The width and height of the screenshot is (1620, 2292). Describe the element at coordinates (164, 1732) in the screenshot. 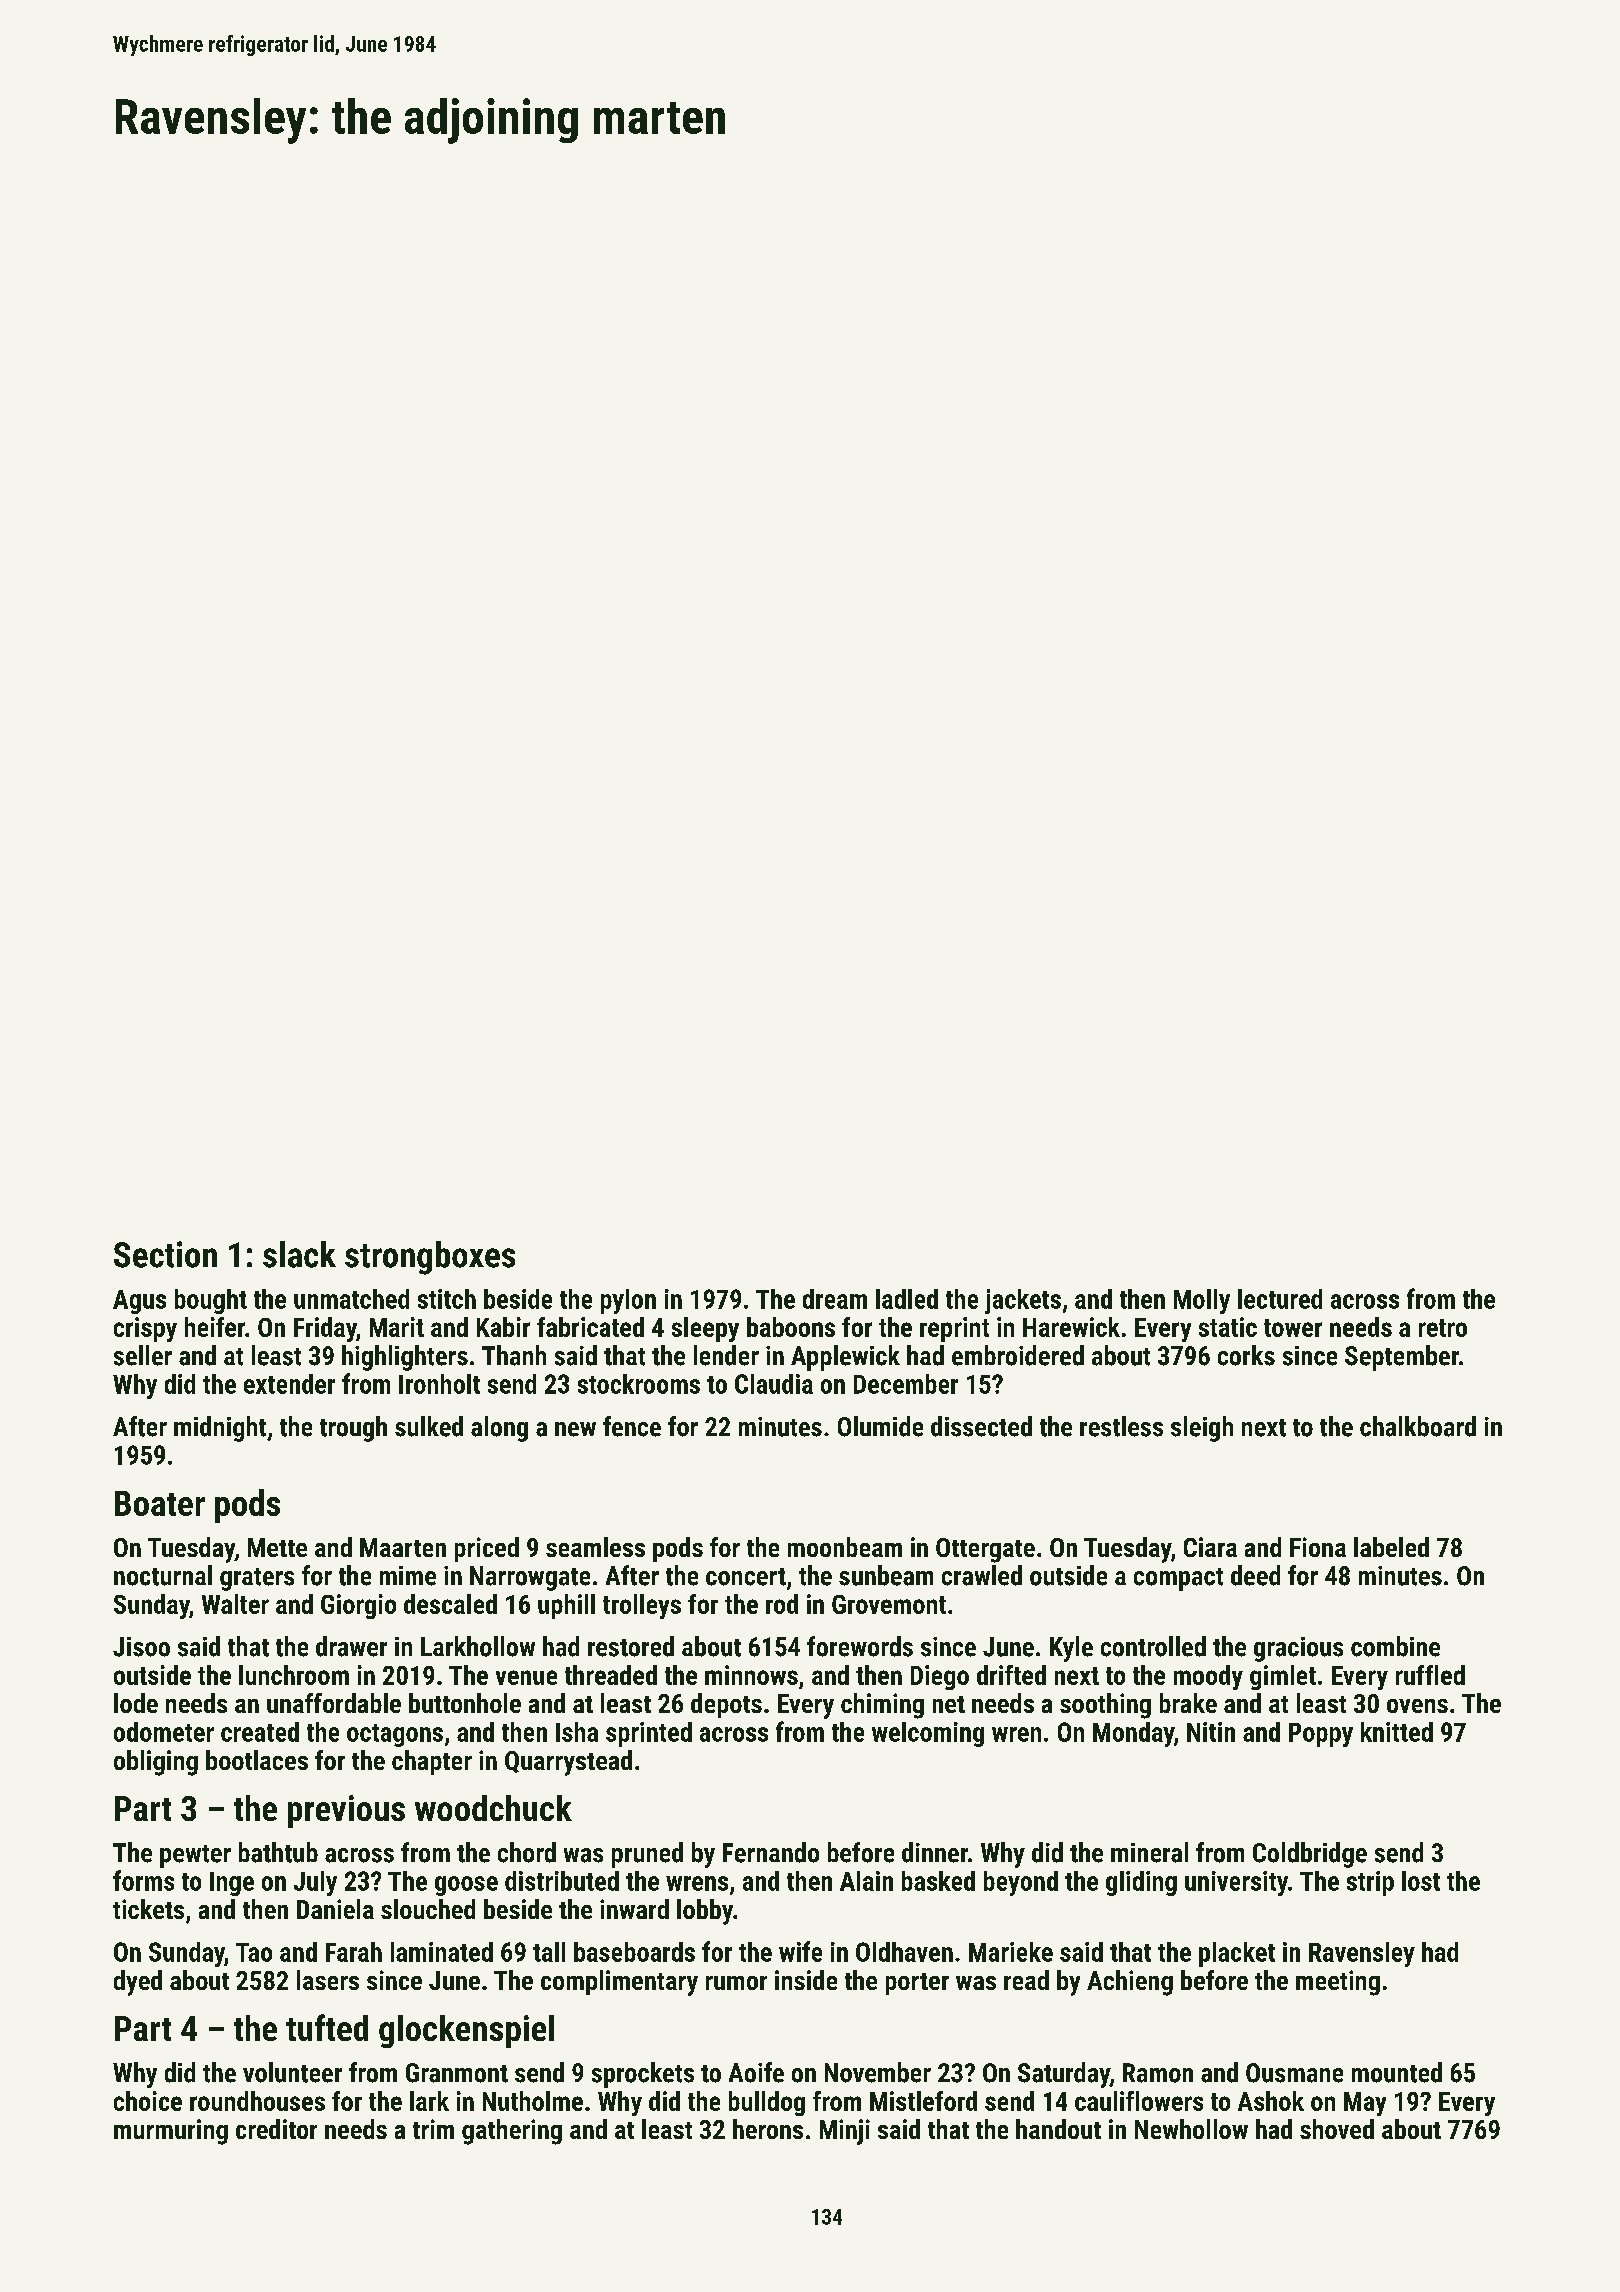

I see `odometer` at that location.
